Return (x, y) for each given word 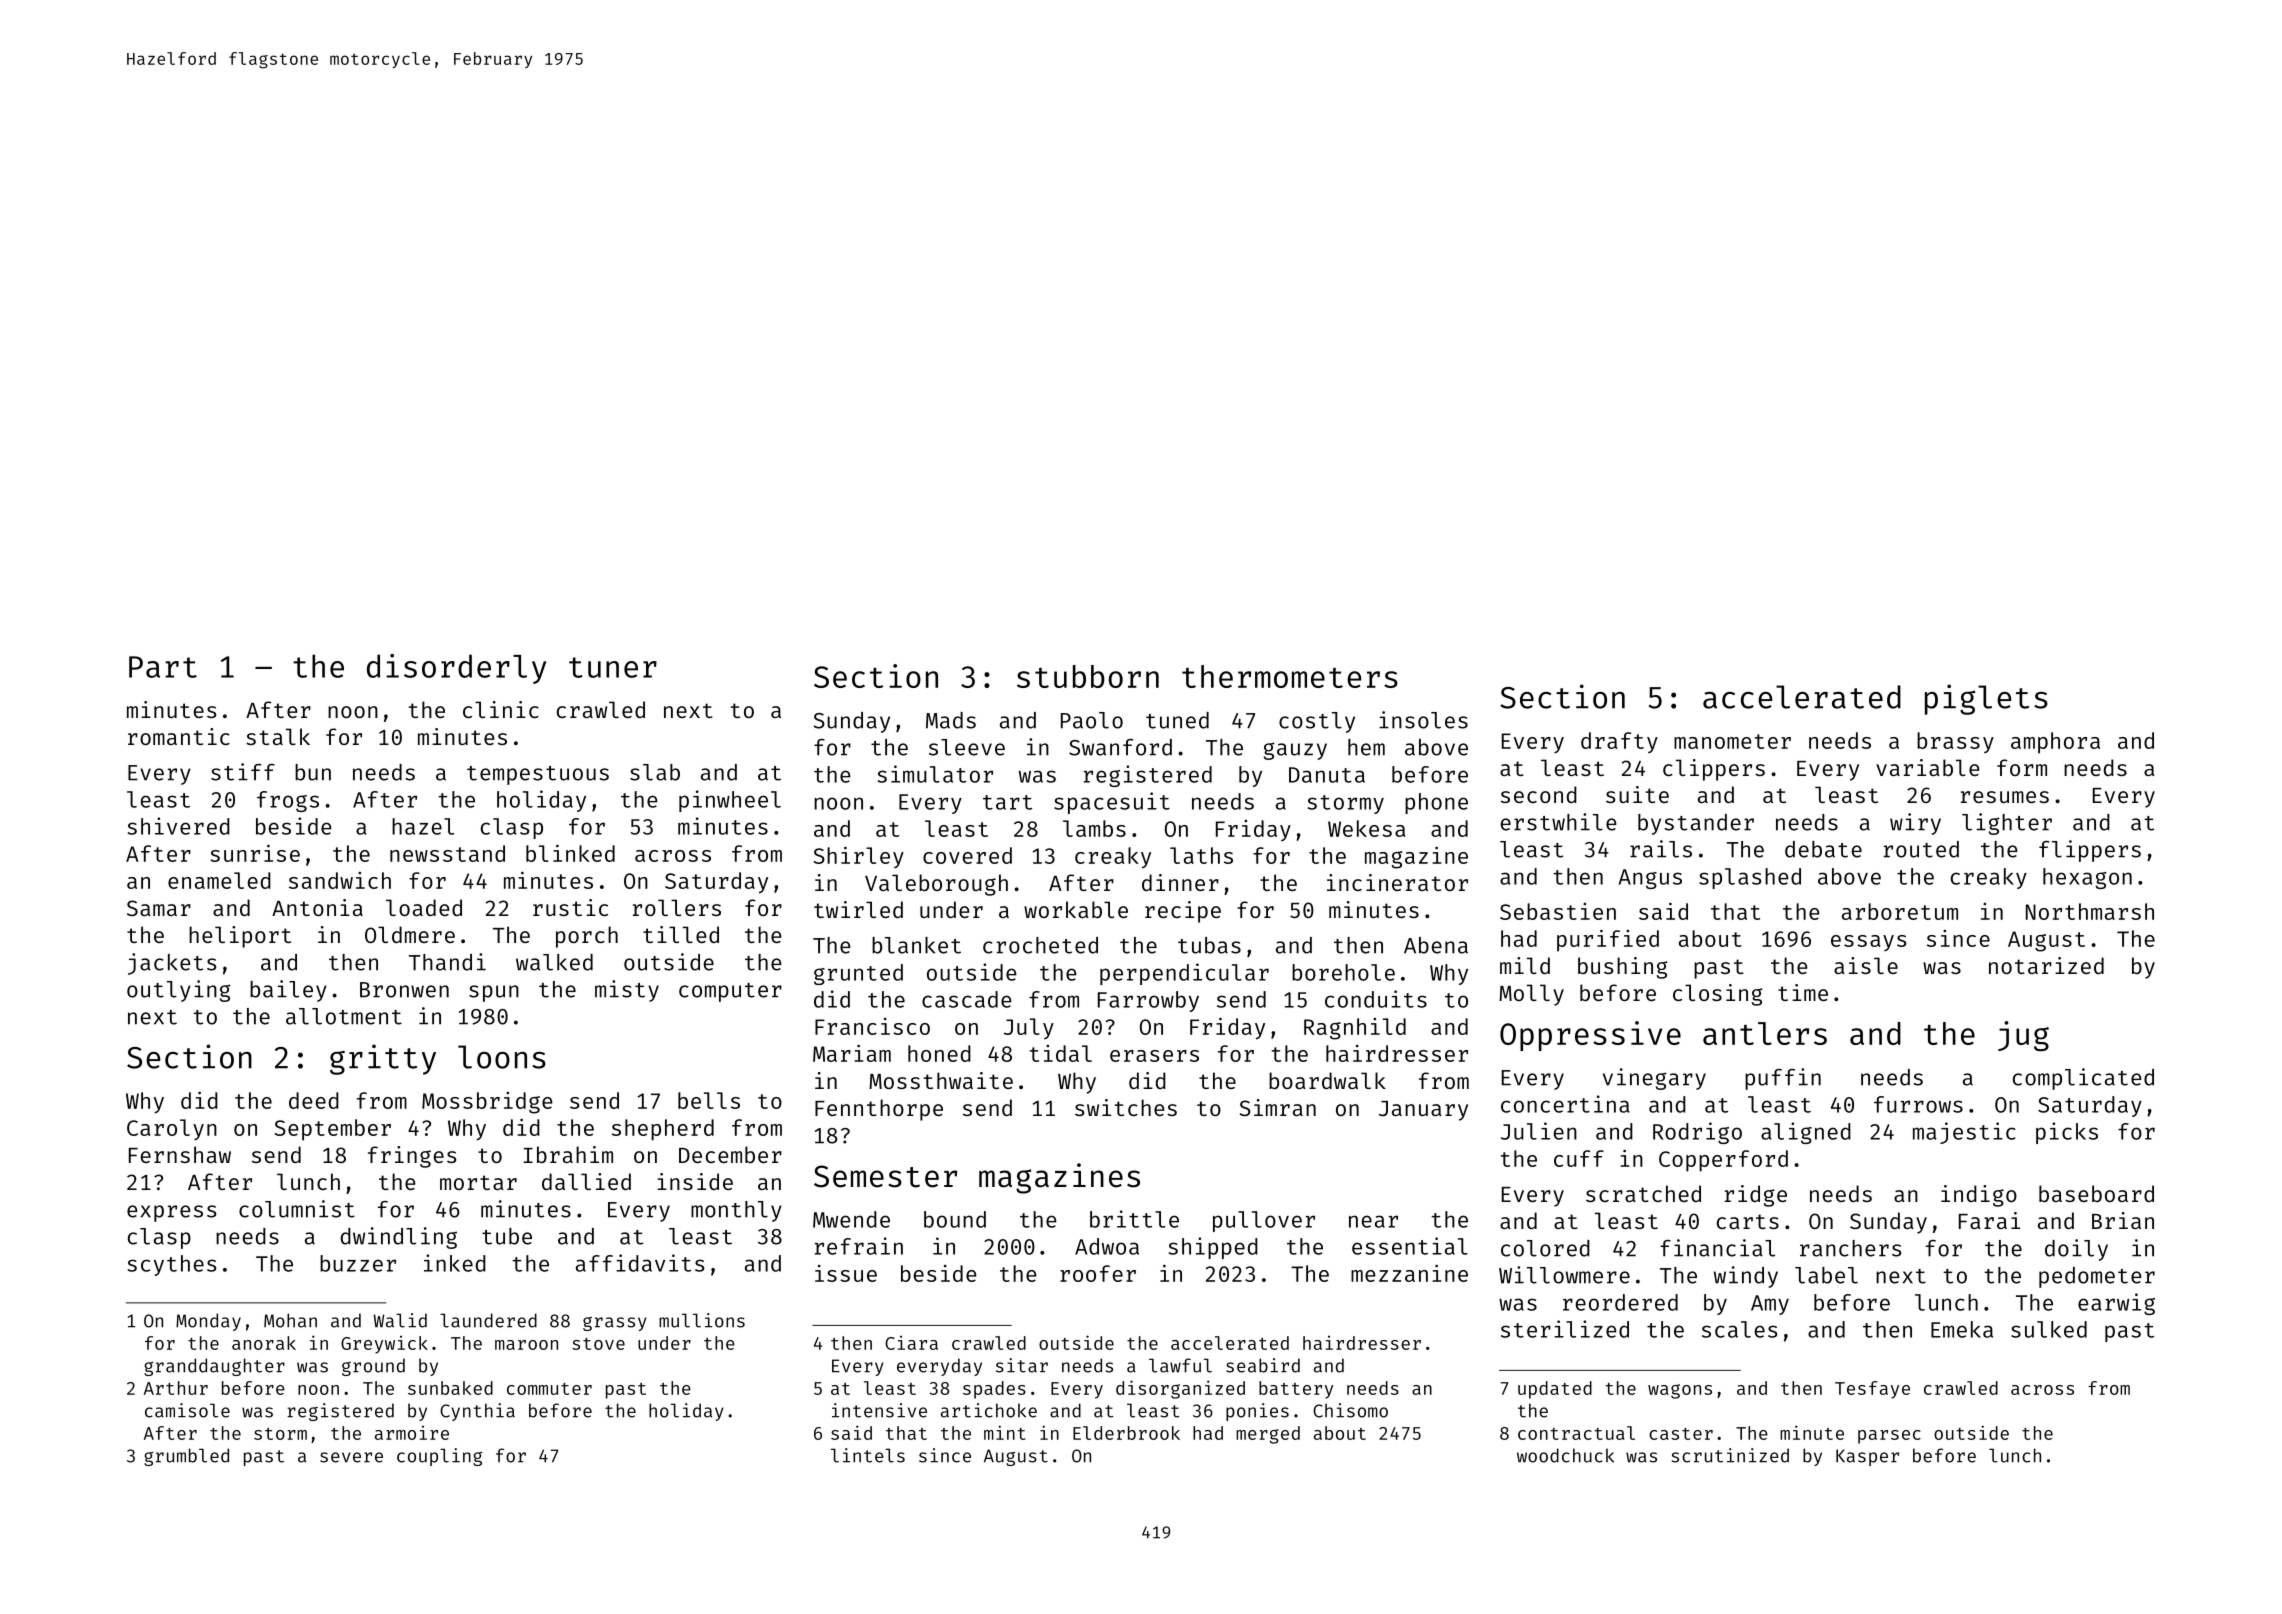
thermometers (1290, 676)
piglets (1986, 699)
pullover (1264, 1221)
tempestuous (538, 775)
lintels (868, 1455)
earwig (2116, 1304)
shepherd (663, 1130)
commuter (549, 1389)
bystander (1696, 824)
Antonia (317, 907)
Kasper (1867, 1457)
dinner (1180, 882)
